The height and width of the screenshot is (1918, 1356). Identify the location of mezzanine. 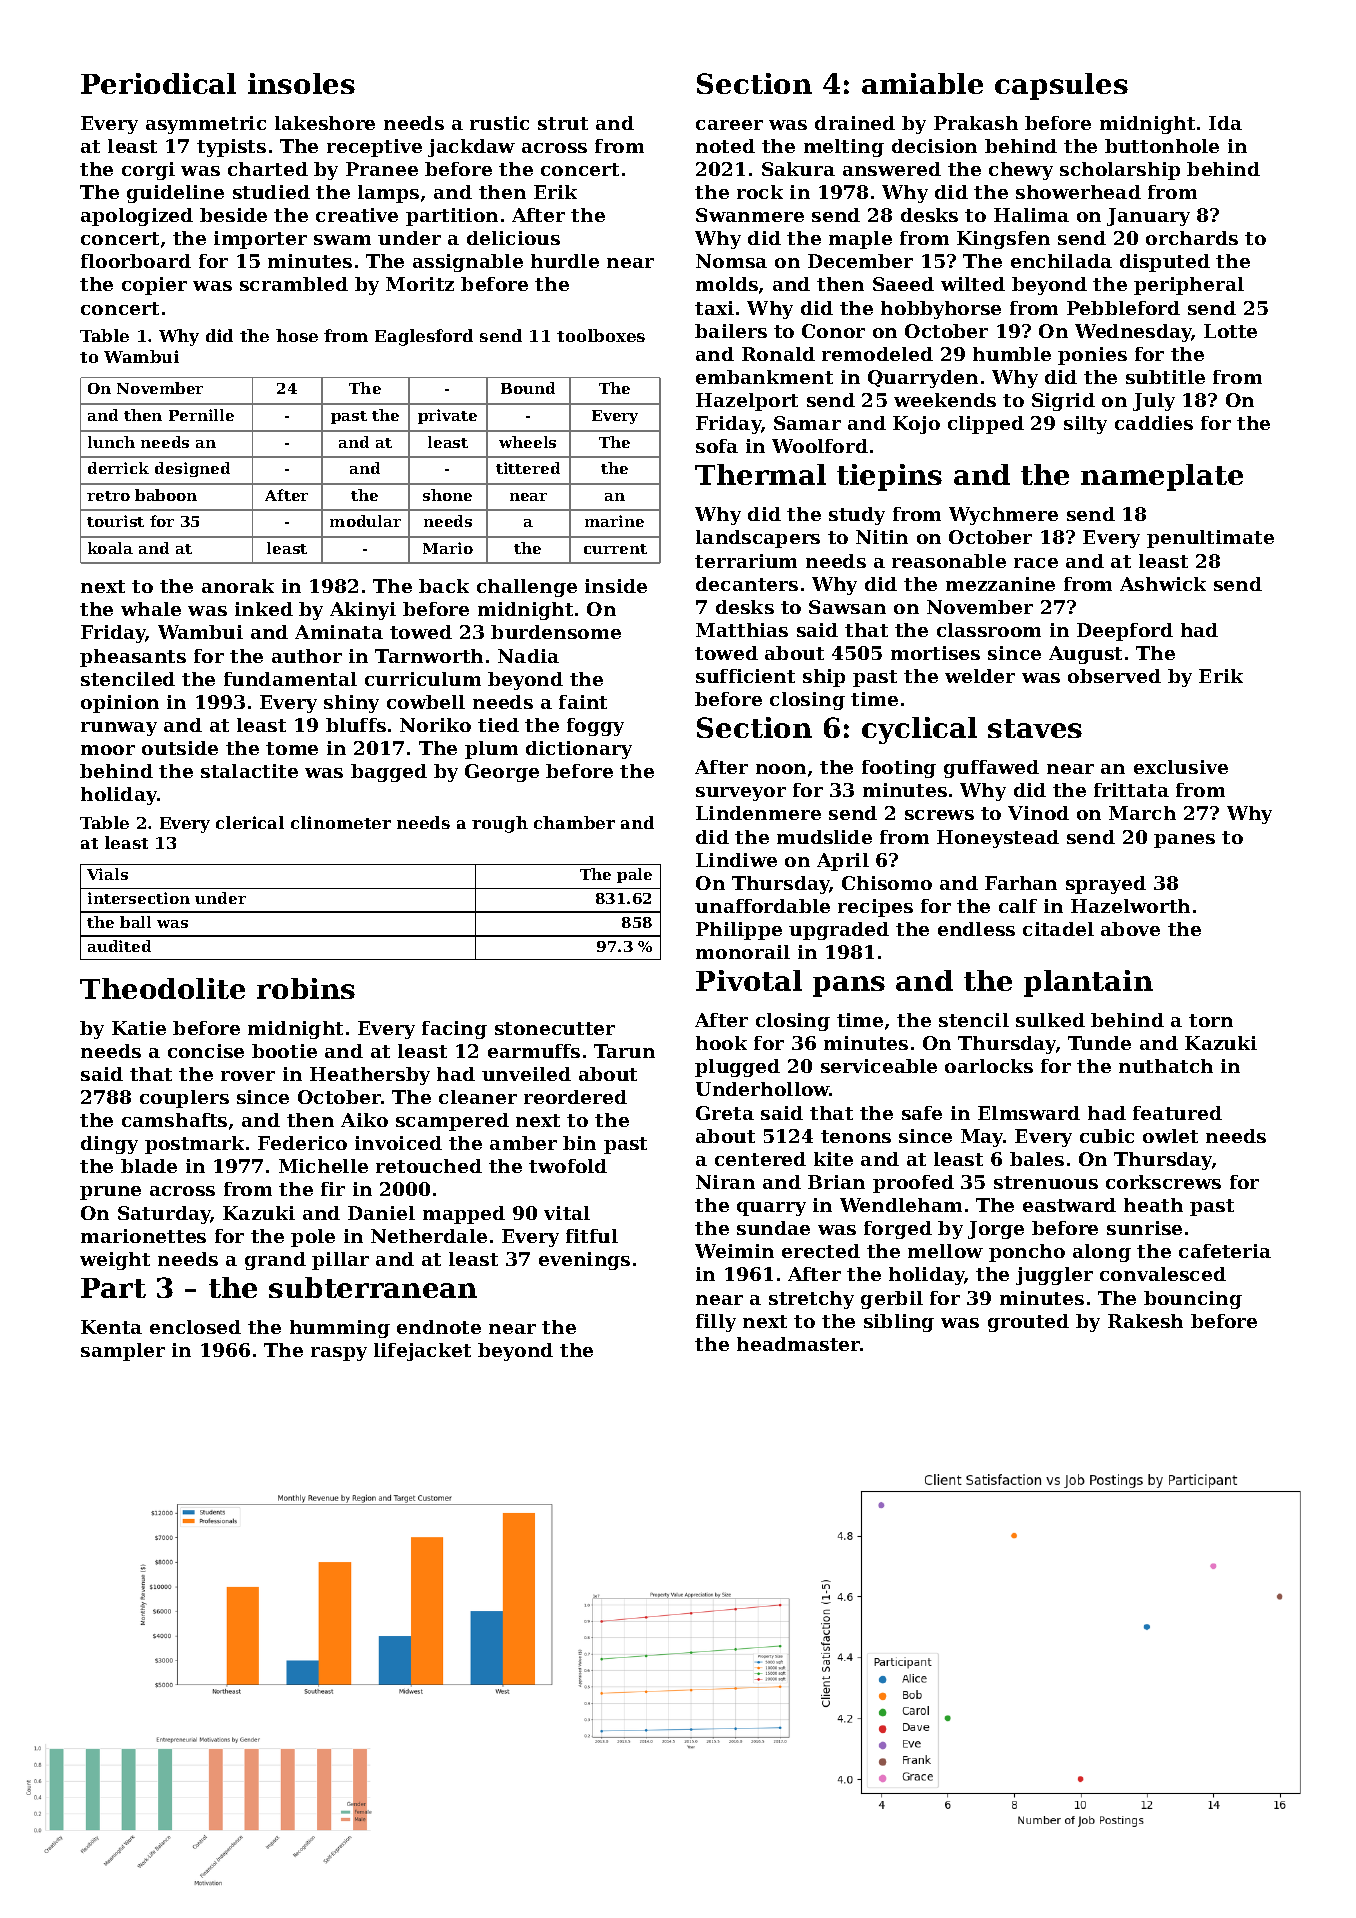
(1000, 584).
